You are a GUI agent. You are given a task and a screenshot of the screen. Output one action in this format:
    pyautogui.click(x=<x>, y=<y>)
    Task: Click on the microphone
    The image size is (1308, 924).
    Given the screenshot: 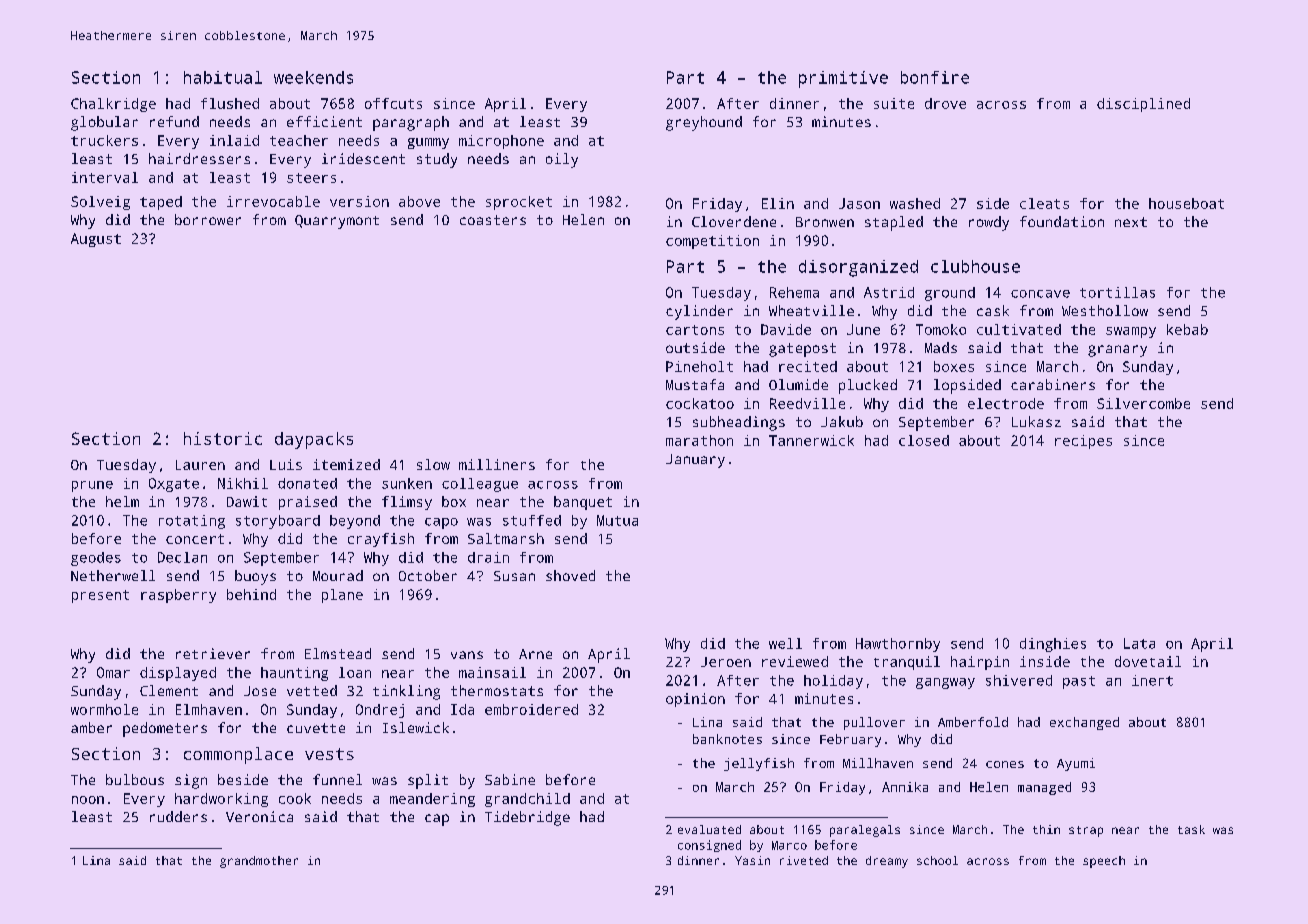 What is the action you would take?
    pyautogui.click(x=501, y=142)
